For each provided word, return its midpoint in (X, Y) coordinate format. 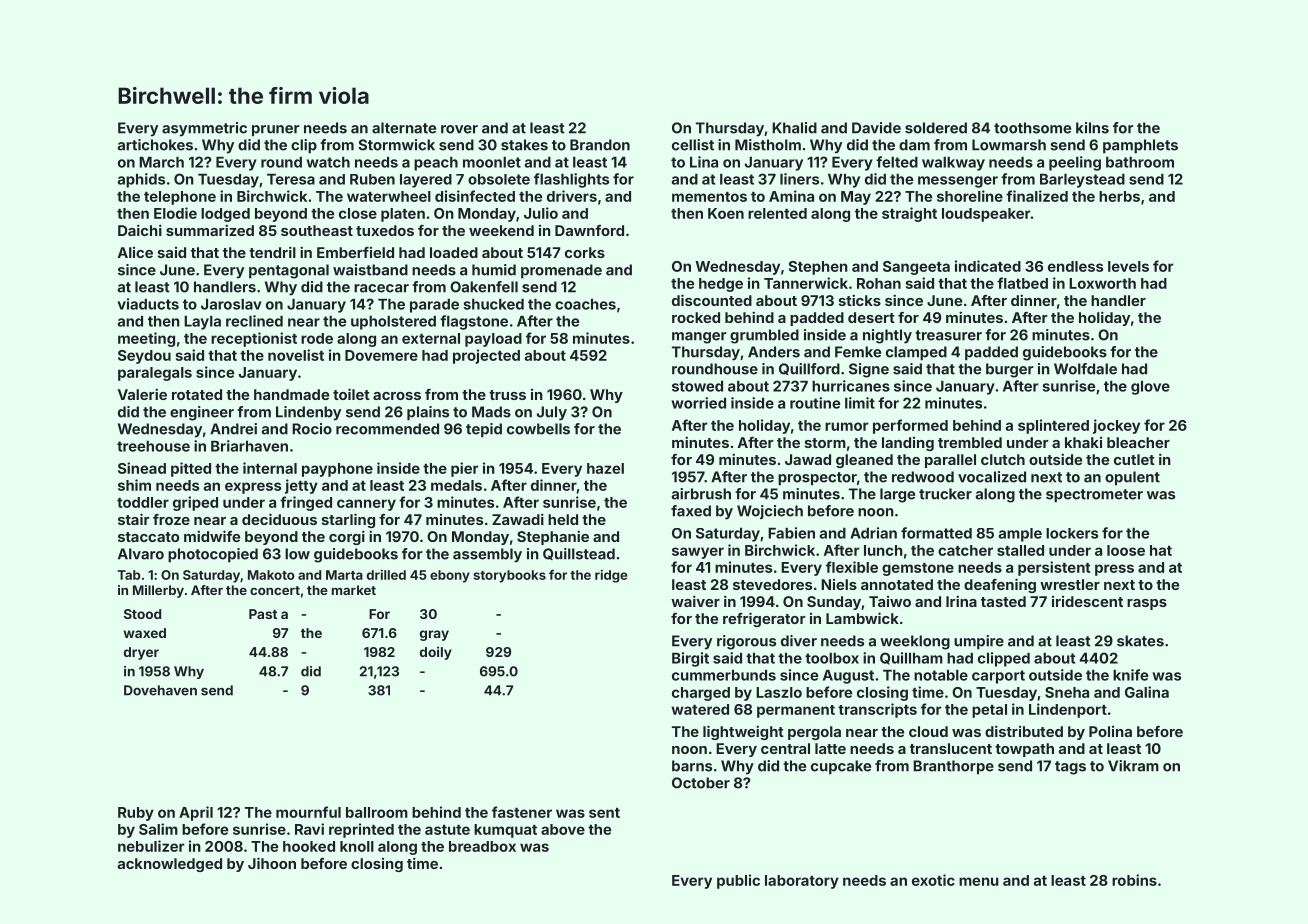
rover (459, 129)
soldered (936, 128)
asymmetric (204, 129)
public (738, 881)
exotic (933, 880)
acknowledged (170, 865)
